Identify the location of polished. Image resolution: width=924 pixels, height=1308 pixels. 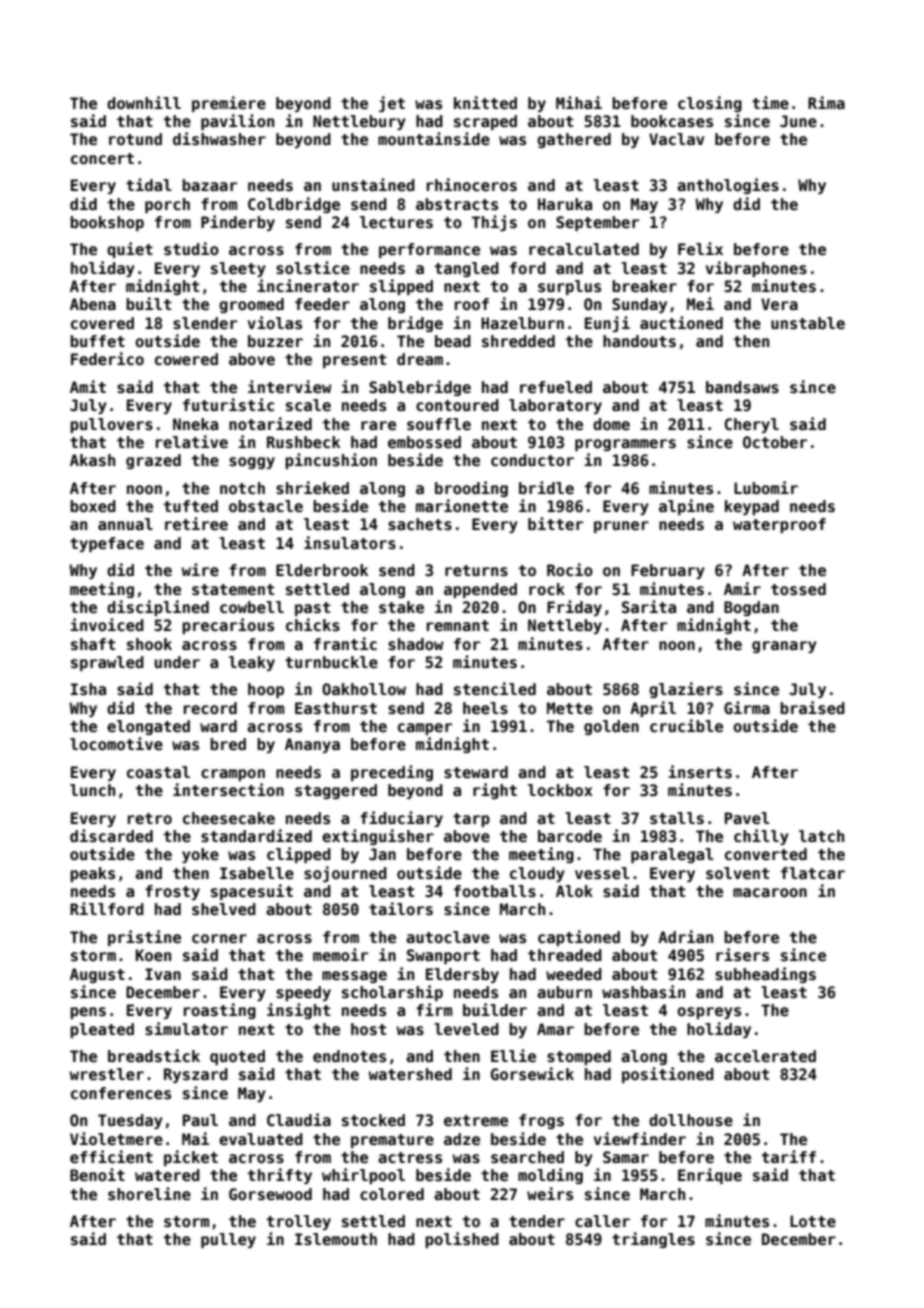
(462, 1240).
